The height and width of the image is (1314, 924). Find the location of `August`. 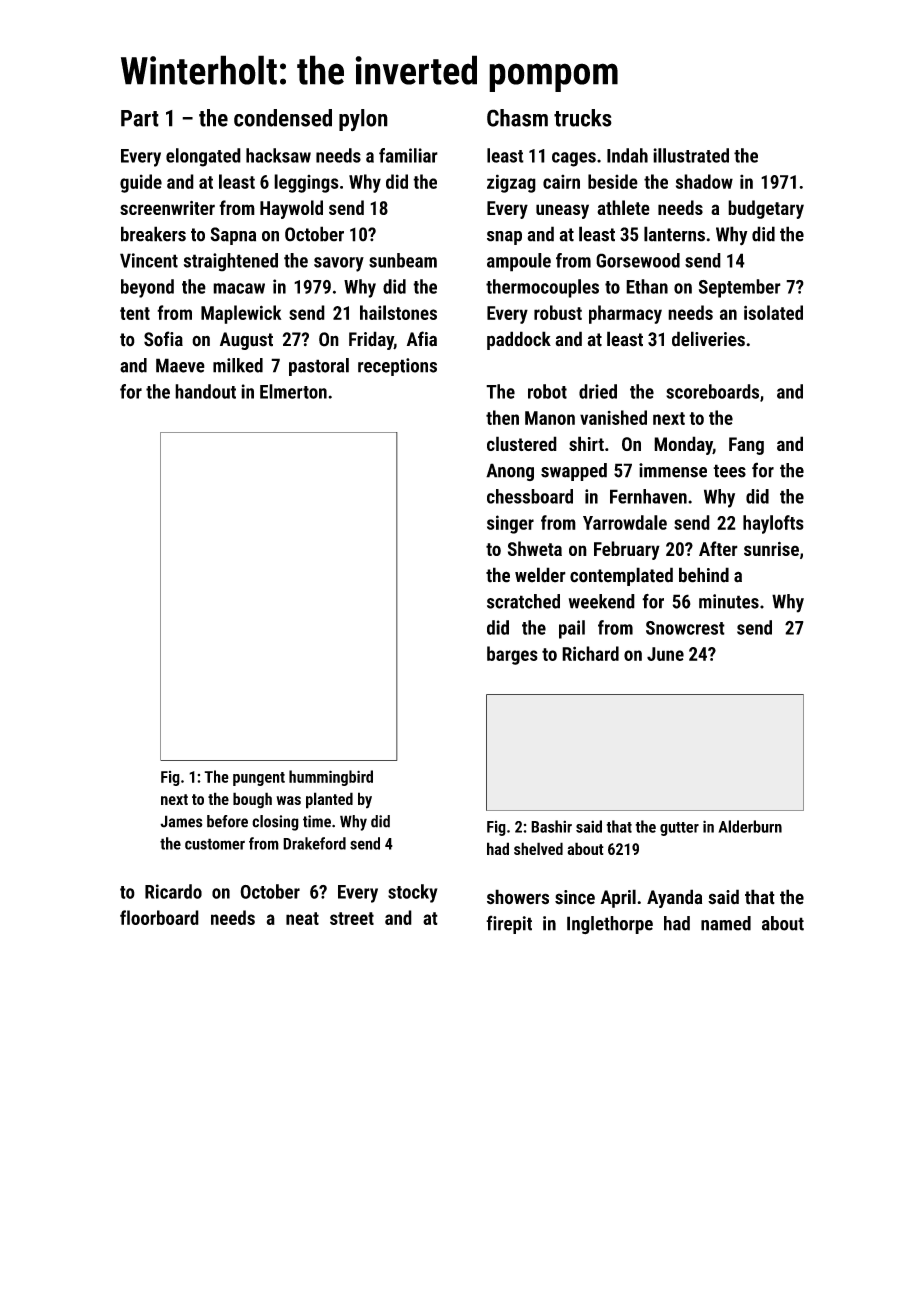

August is located at coordinates (246, 341).
